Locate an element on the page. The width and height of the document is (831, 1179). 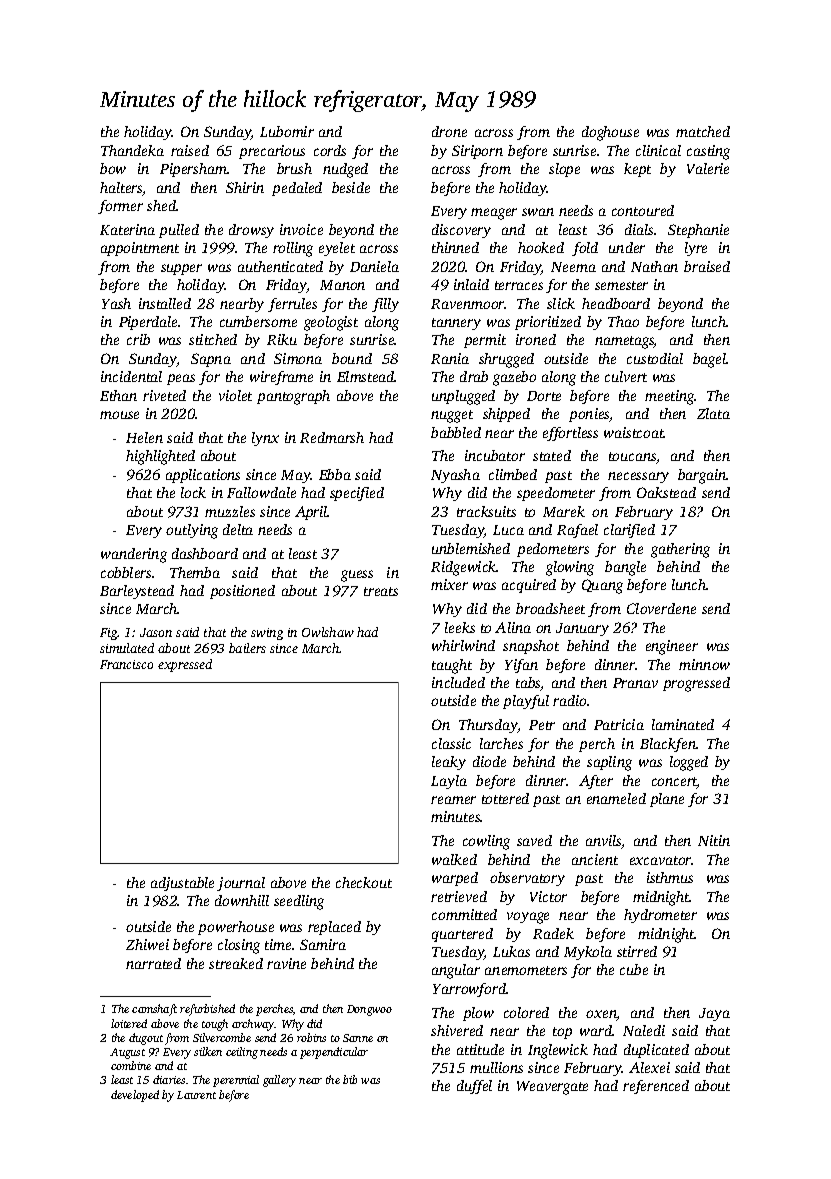
custodial is located at coordinates (655, 358).
